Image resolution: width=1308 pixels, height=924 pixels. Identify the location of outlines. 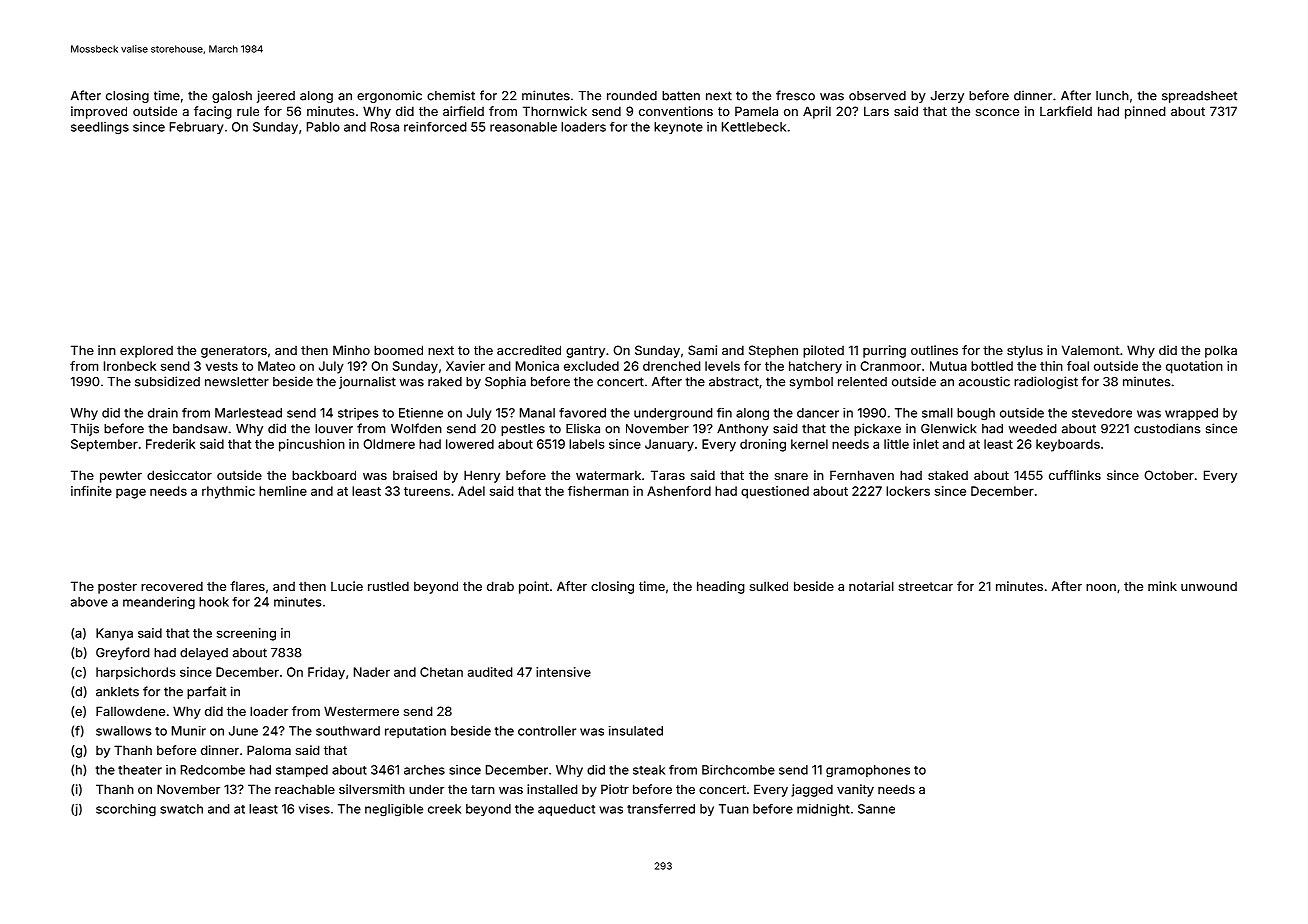
(934, 350).
